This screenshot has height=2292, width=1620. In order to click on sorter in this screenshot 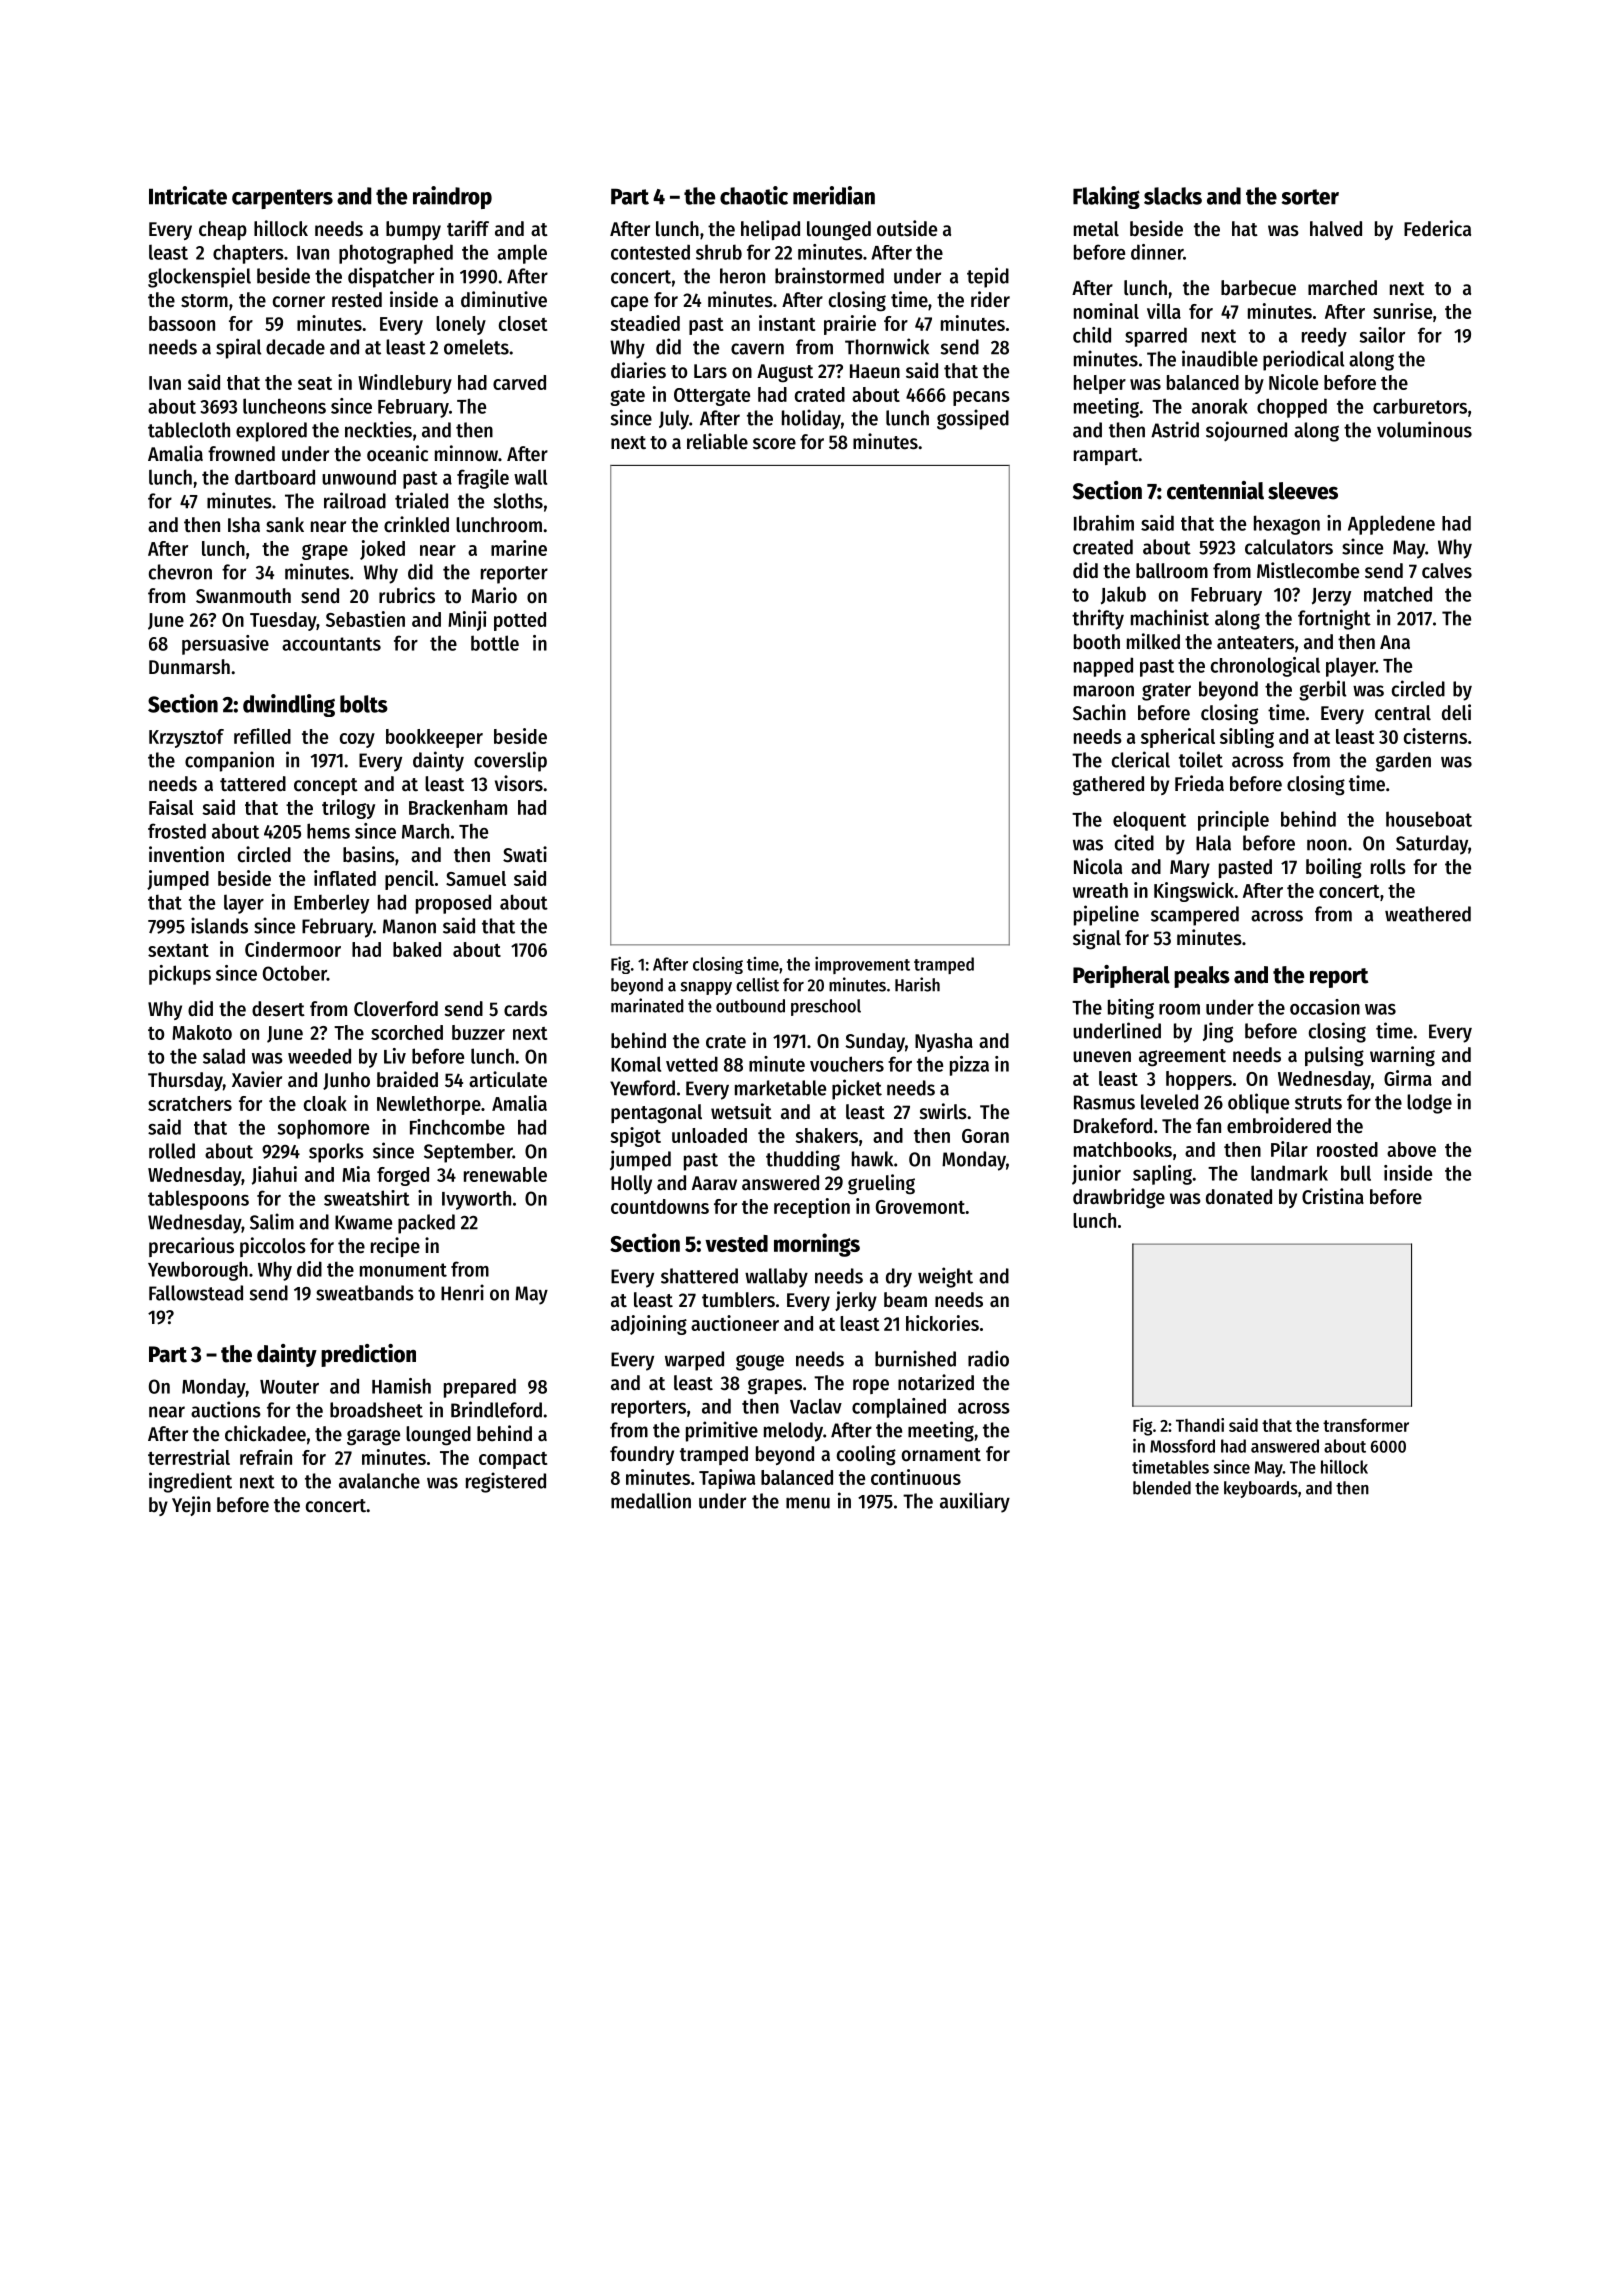, I will do `click(1310, 197)`.
